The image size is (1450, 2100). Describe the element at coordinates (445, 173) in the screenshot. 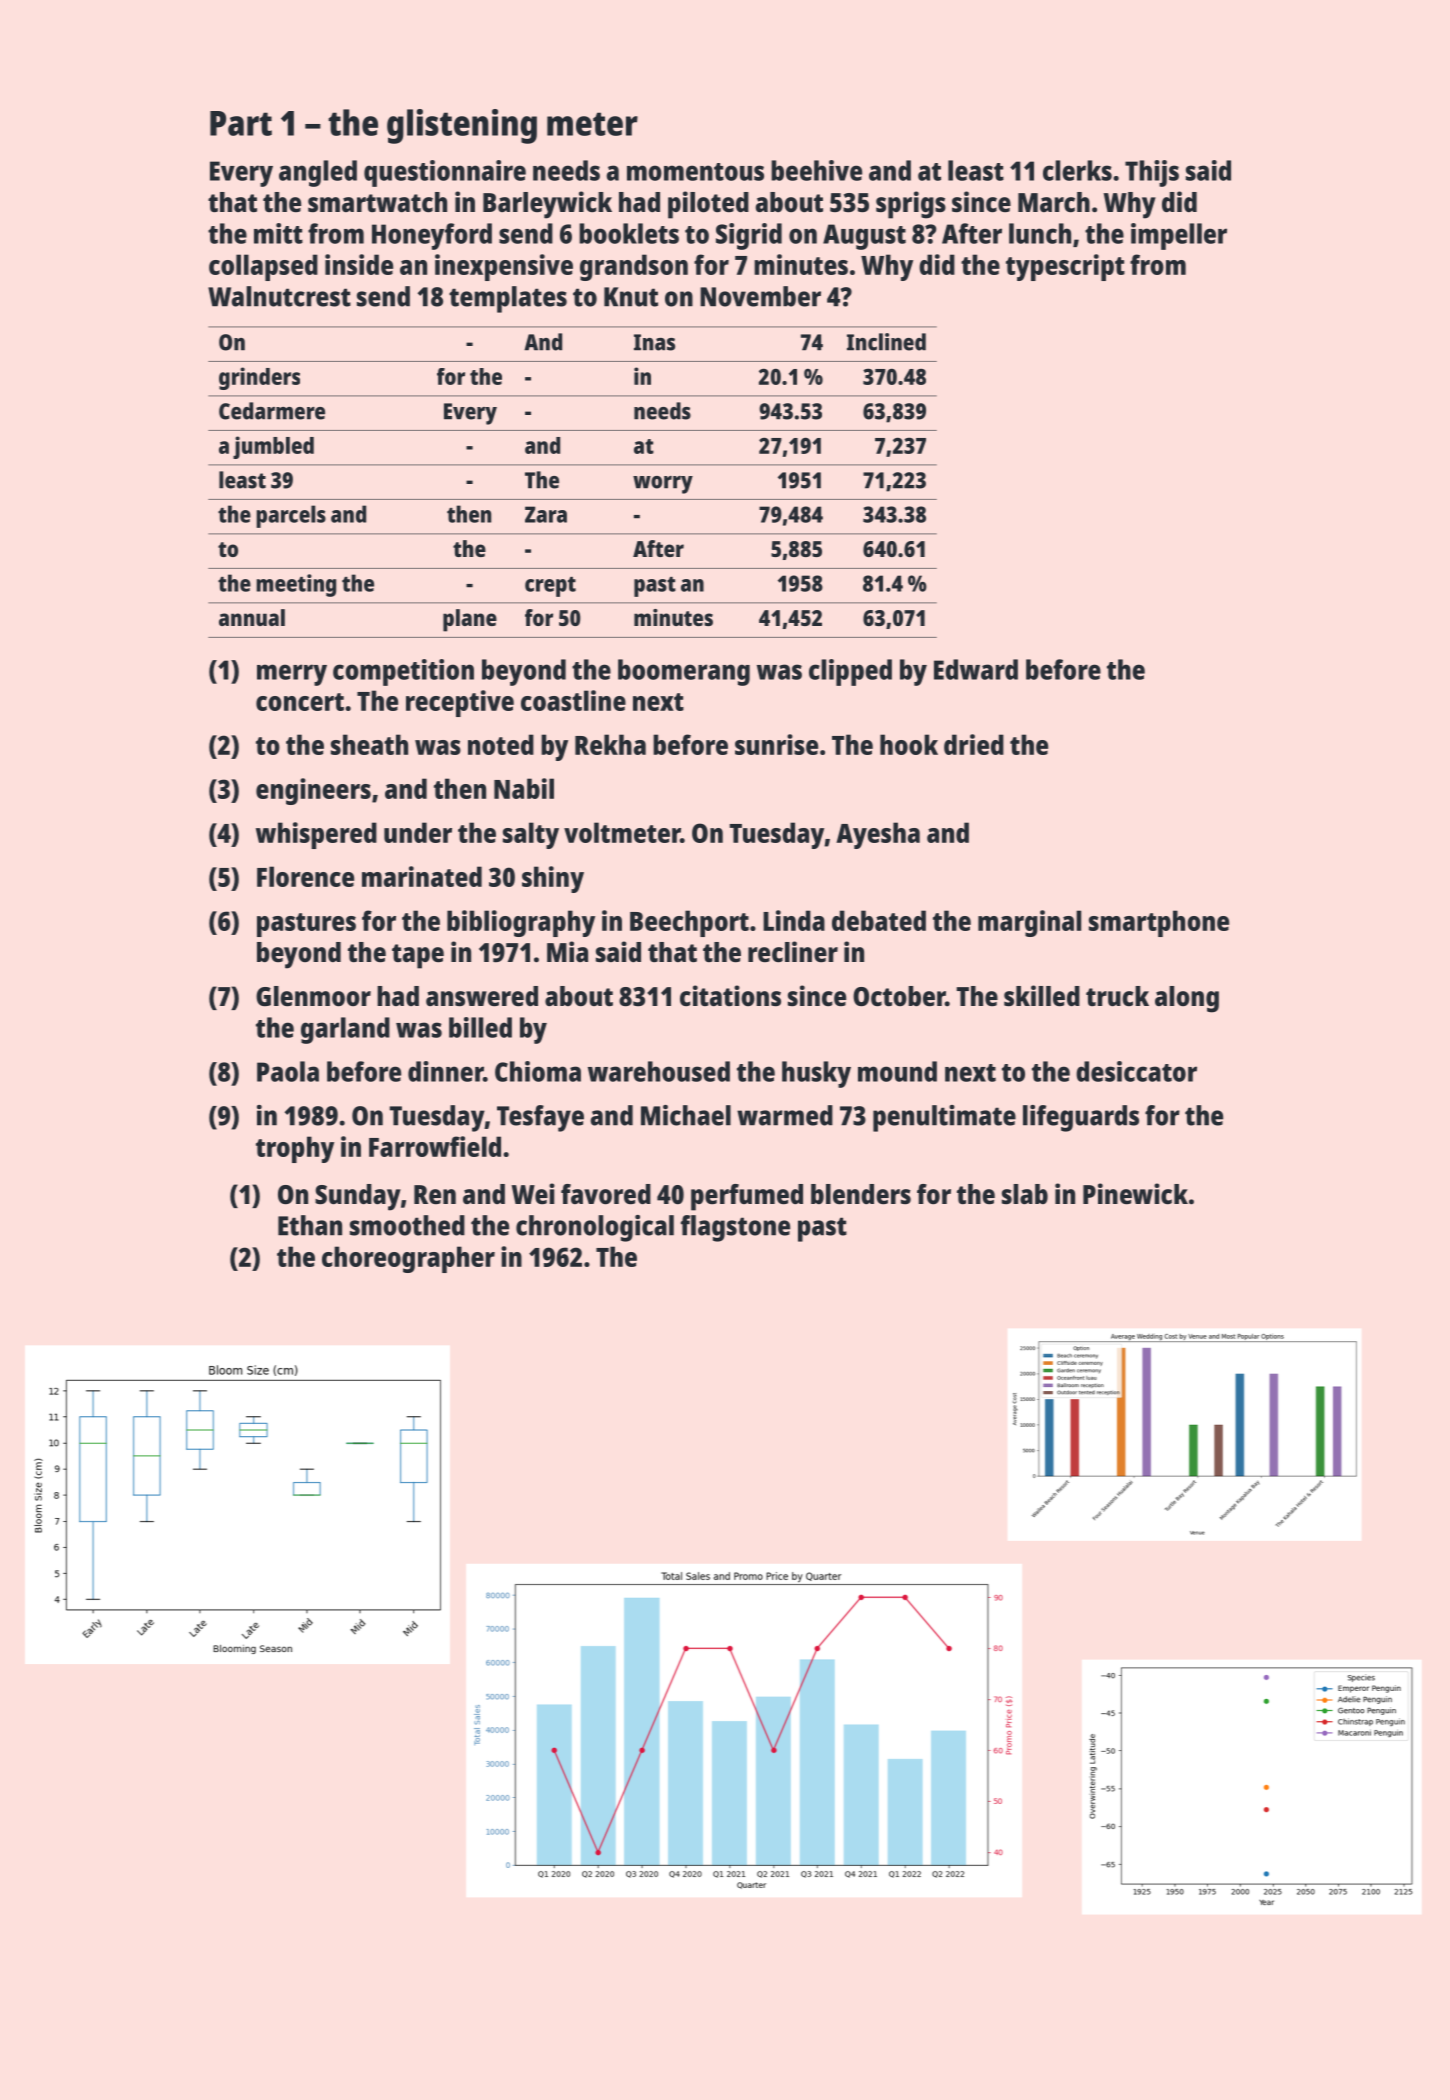

I see `questionnaire` at that location.
